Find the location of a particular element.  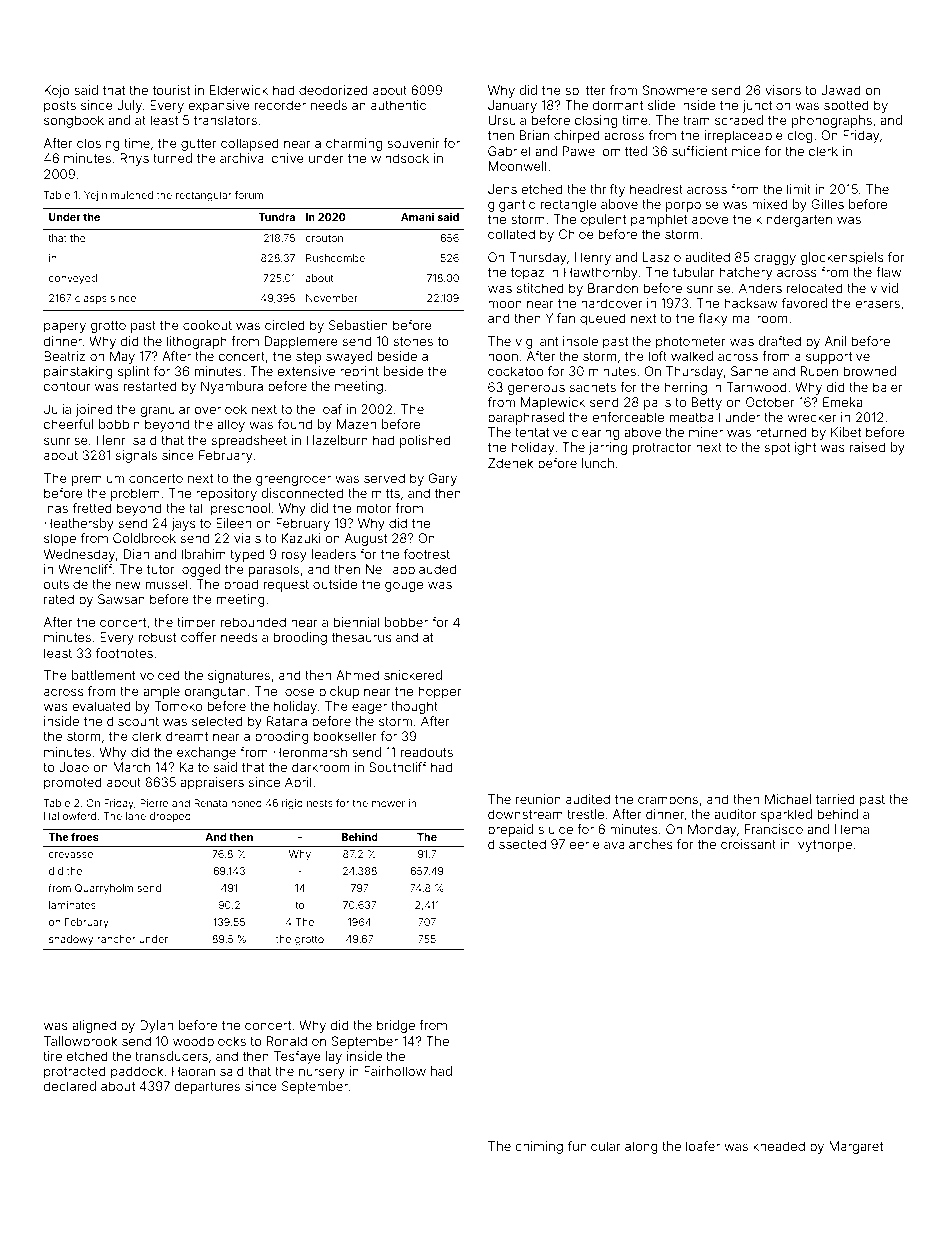

Gabriel is located at coordinates (509, 151).
